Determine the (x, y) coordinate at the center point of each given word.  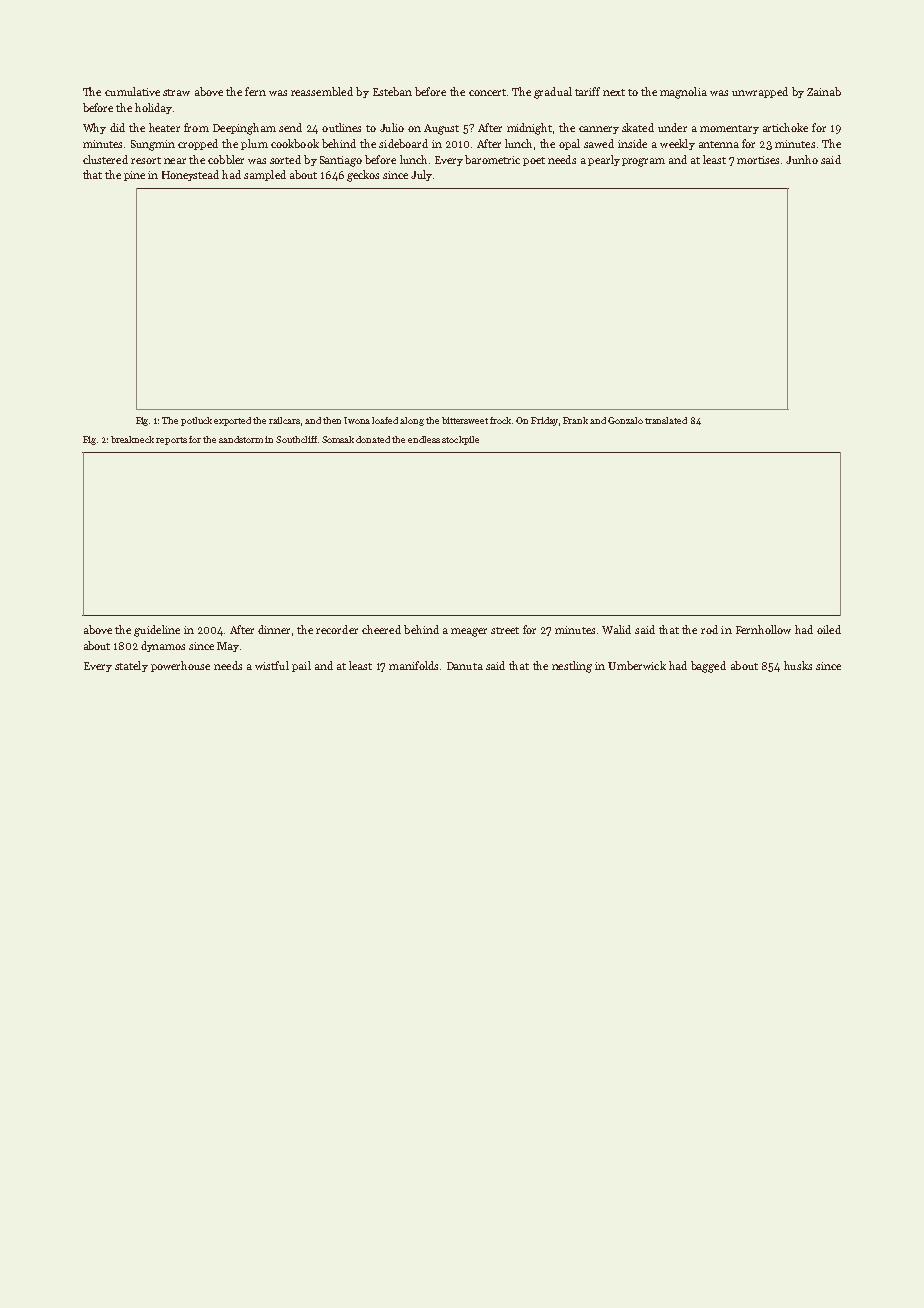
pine (134, 176)
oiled (829, 629)
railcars (284, 420)
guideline (157, 631)
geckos (363, 176)
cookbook (295, 143)
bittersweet (465, 420)
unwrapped (760, 92)
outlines (341, 127)
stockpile (460, 440)
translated (666, 420)
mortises (758, 160)
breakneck (132, 439)
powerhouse (180, 666)
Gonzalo (625, 420)
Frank (575, 420)
